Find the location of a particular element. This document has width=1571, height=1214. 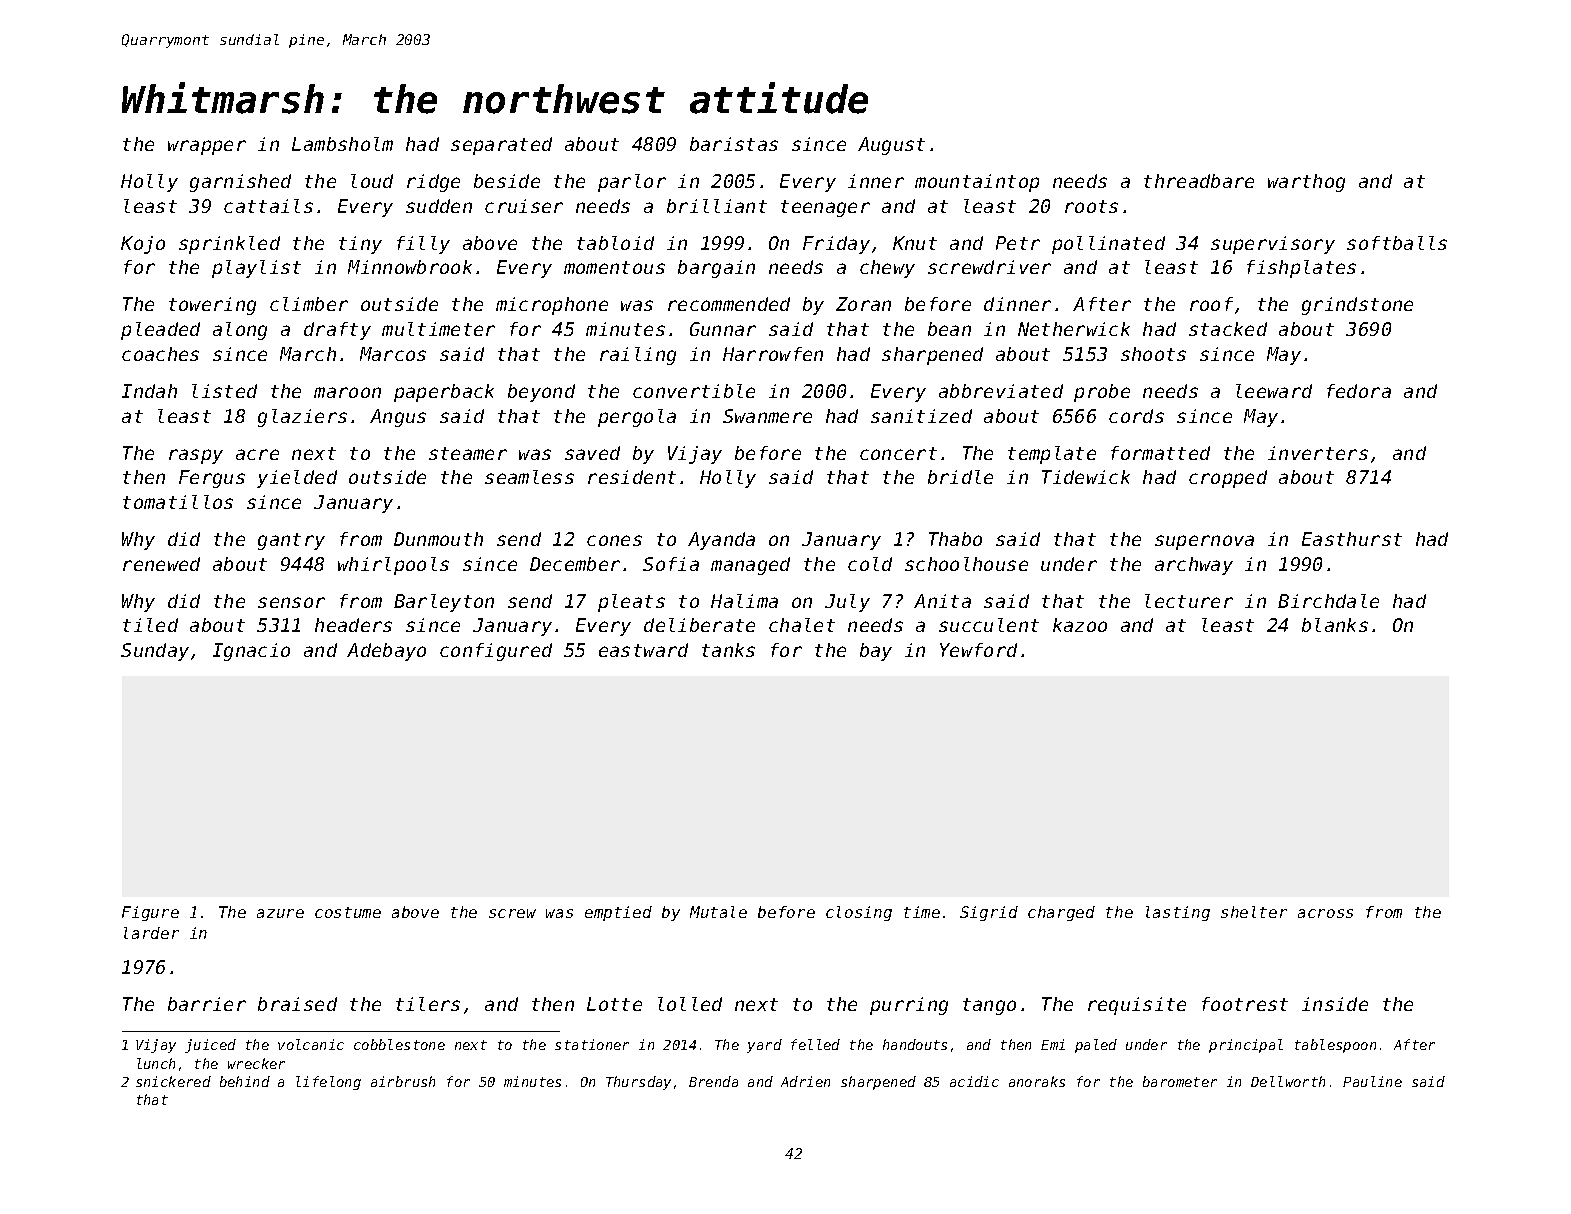

barometer is located at coordinates (1180, 1081).
